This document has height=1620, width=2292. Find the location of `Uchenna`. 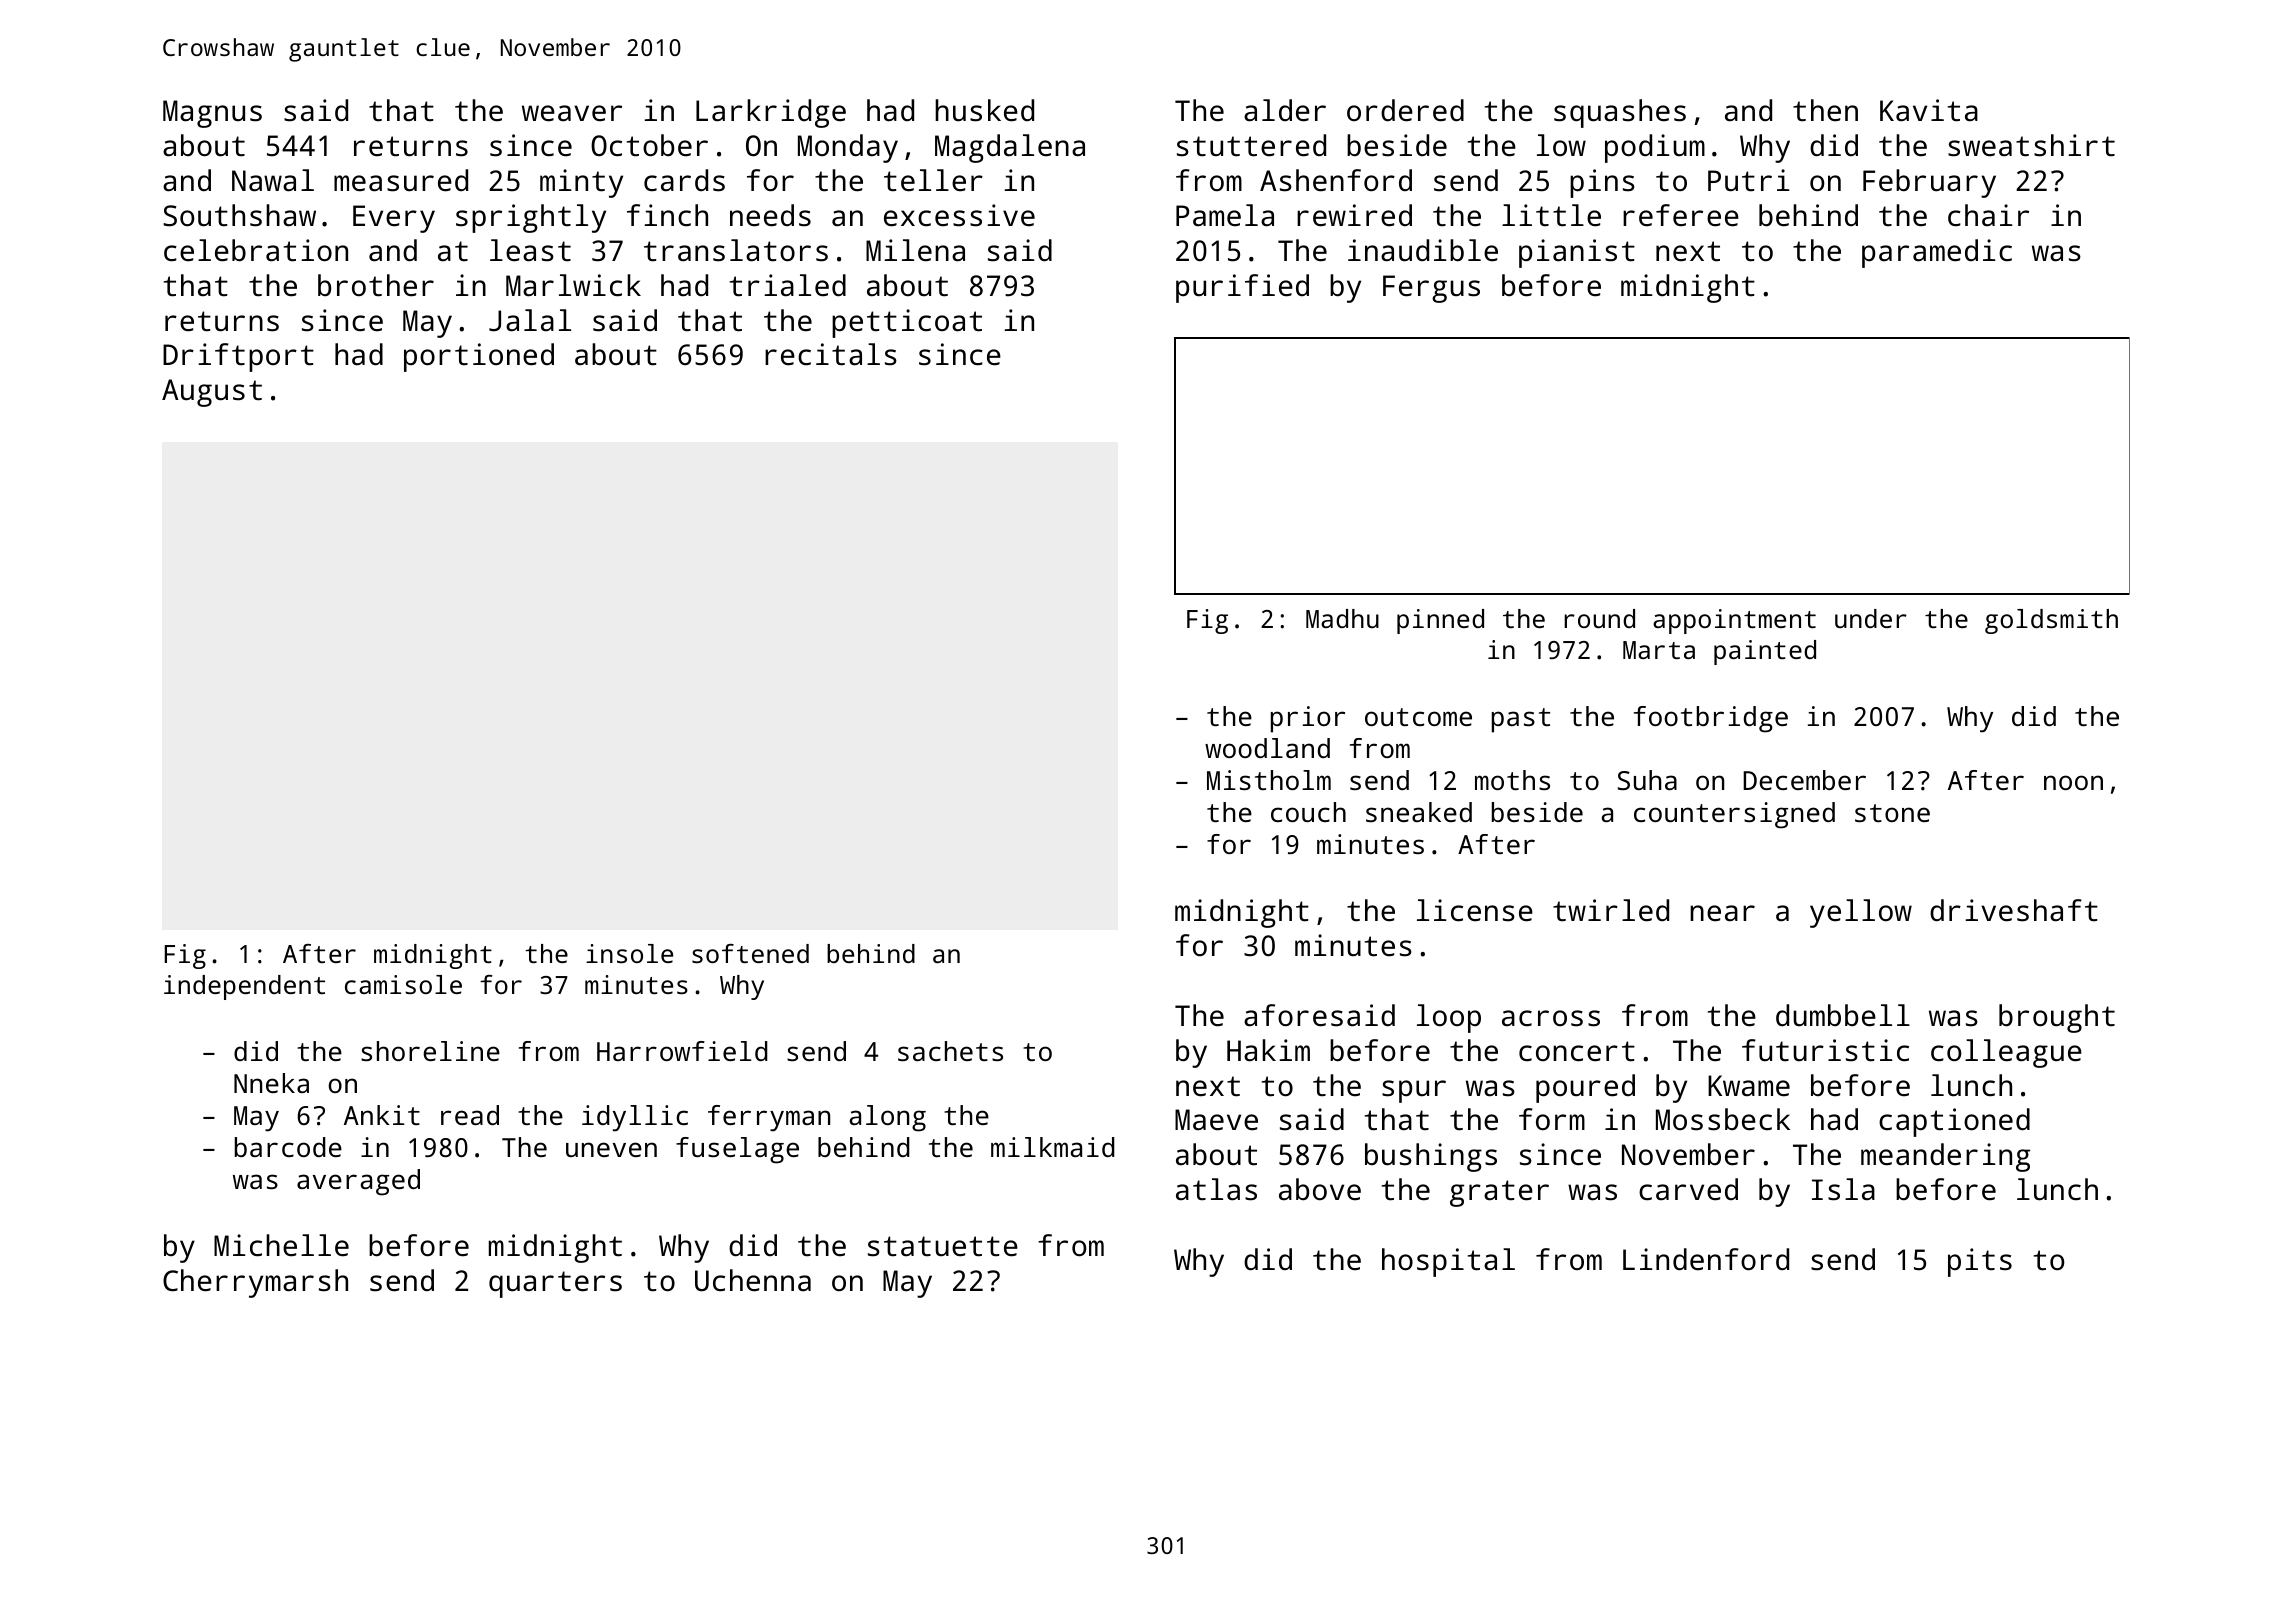

Uchenna is located at coordinates (753, 1280).
